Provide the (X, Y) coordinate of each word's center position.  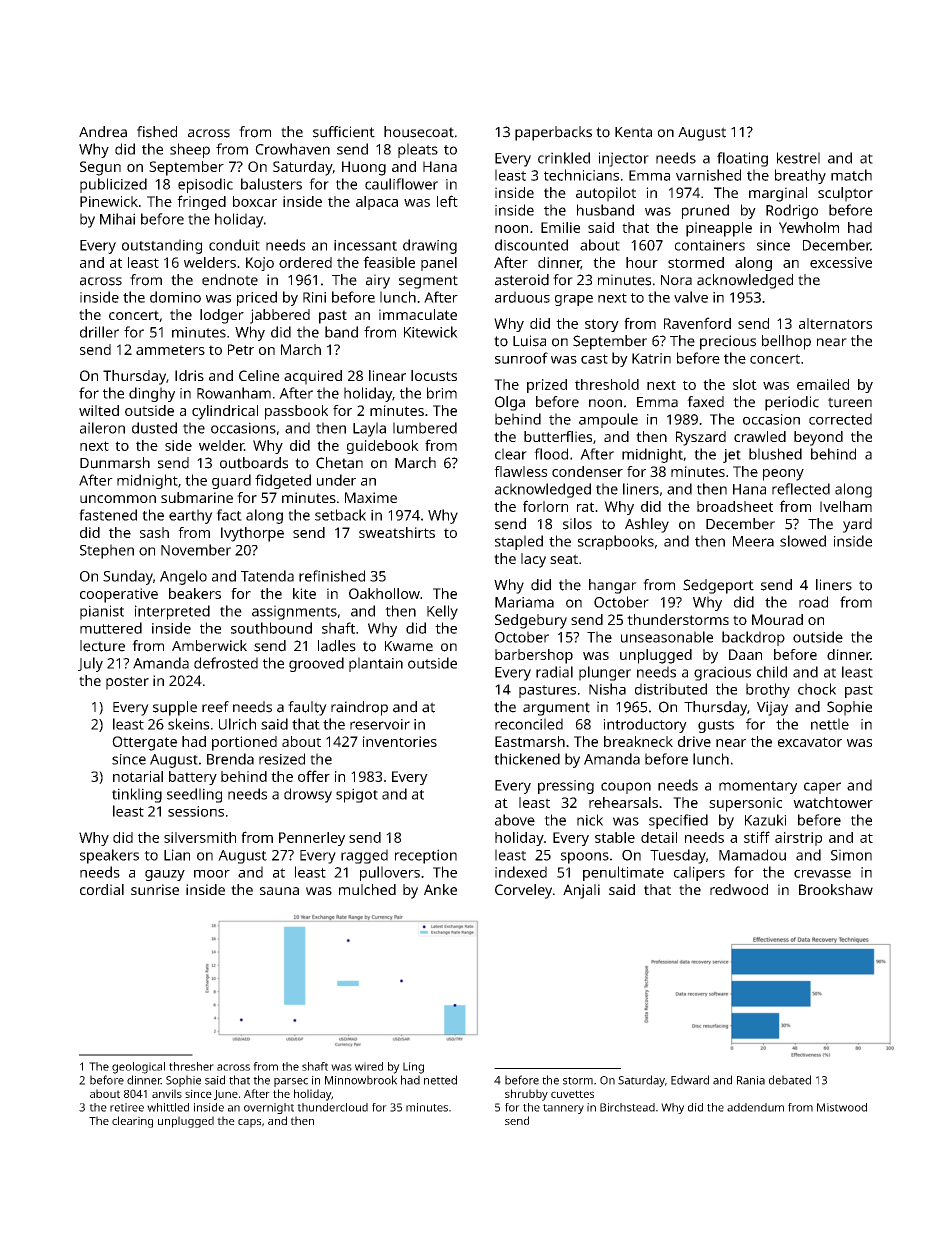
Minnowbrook (361, 1080)
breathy (800, 176)
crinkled (564, 158)
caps (249, 1123)
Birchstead (627, 1107)
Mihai (117, 219)
